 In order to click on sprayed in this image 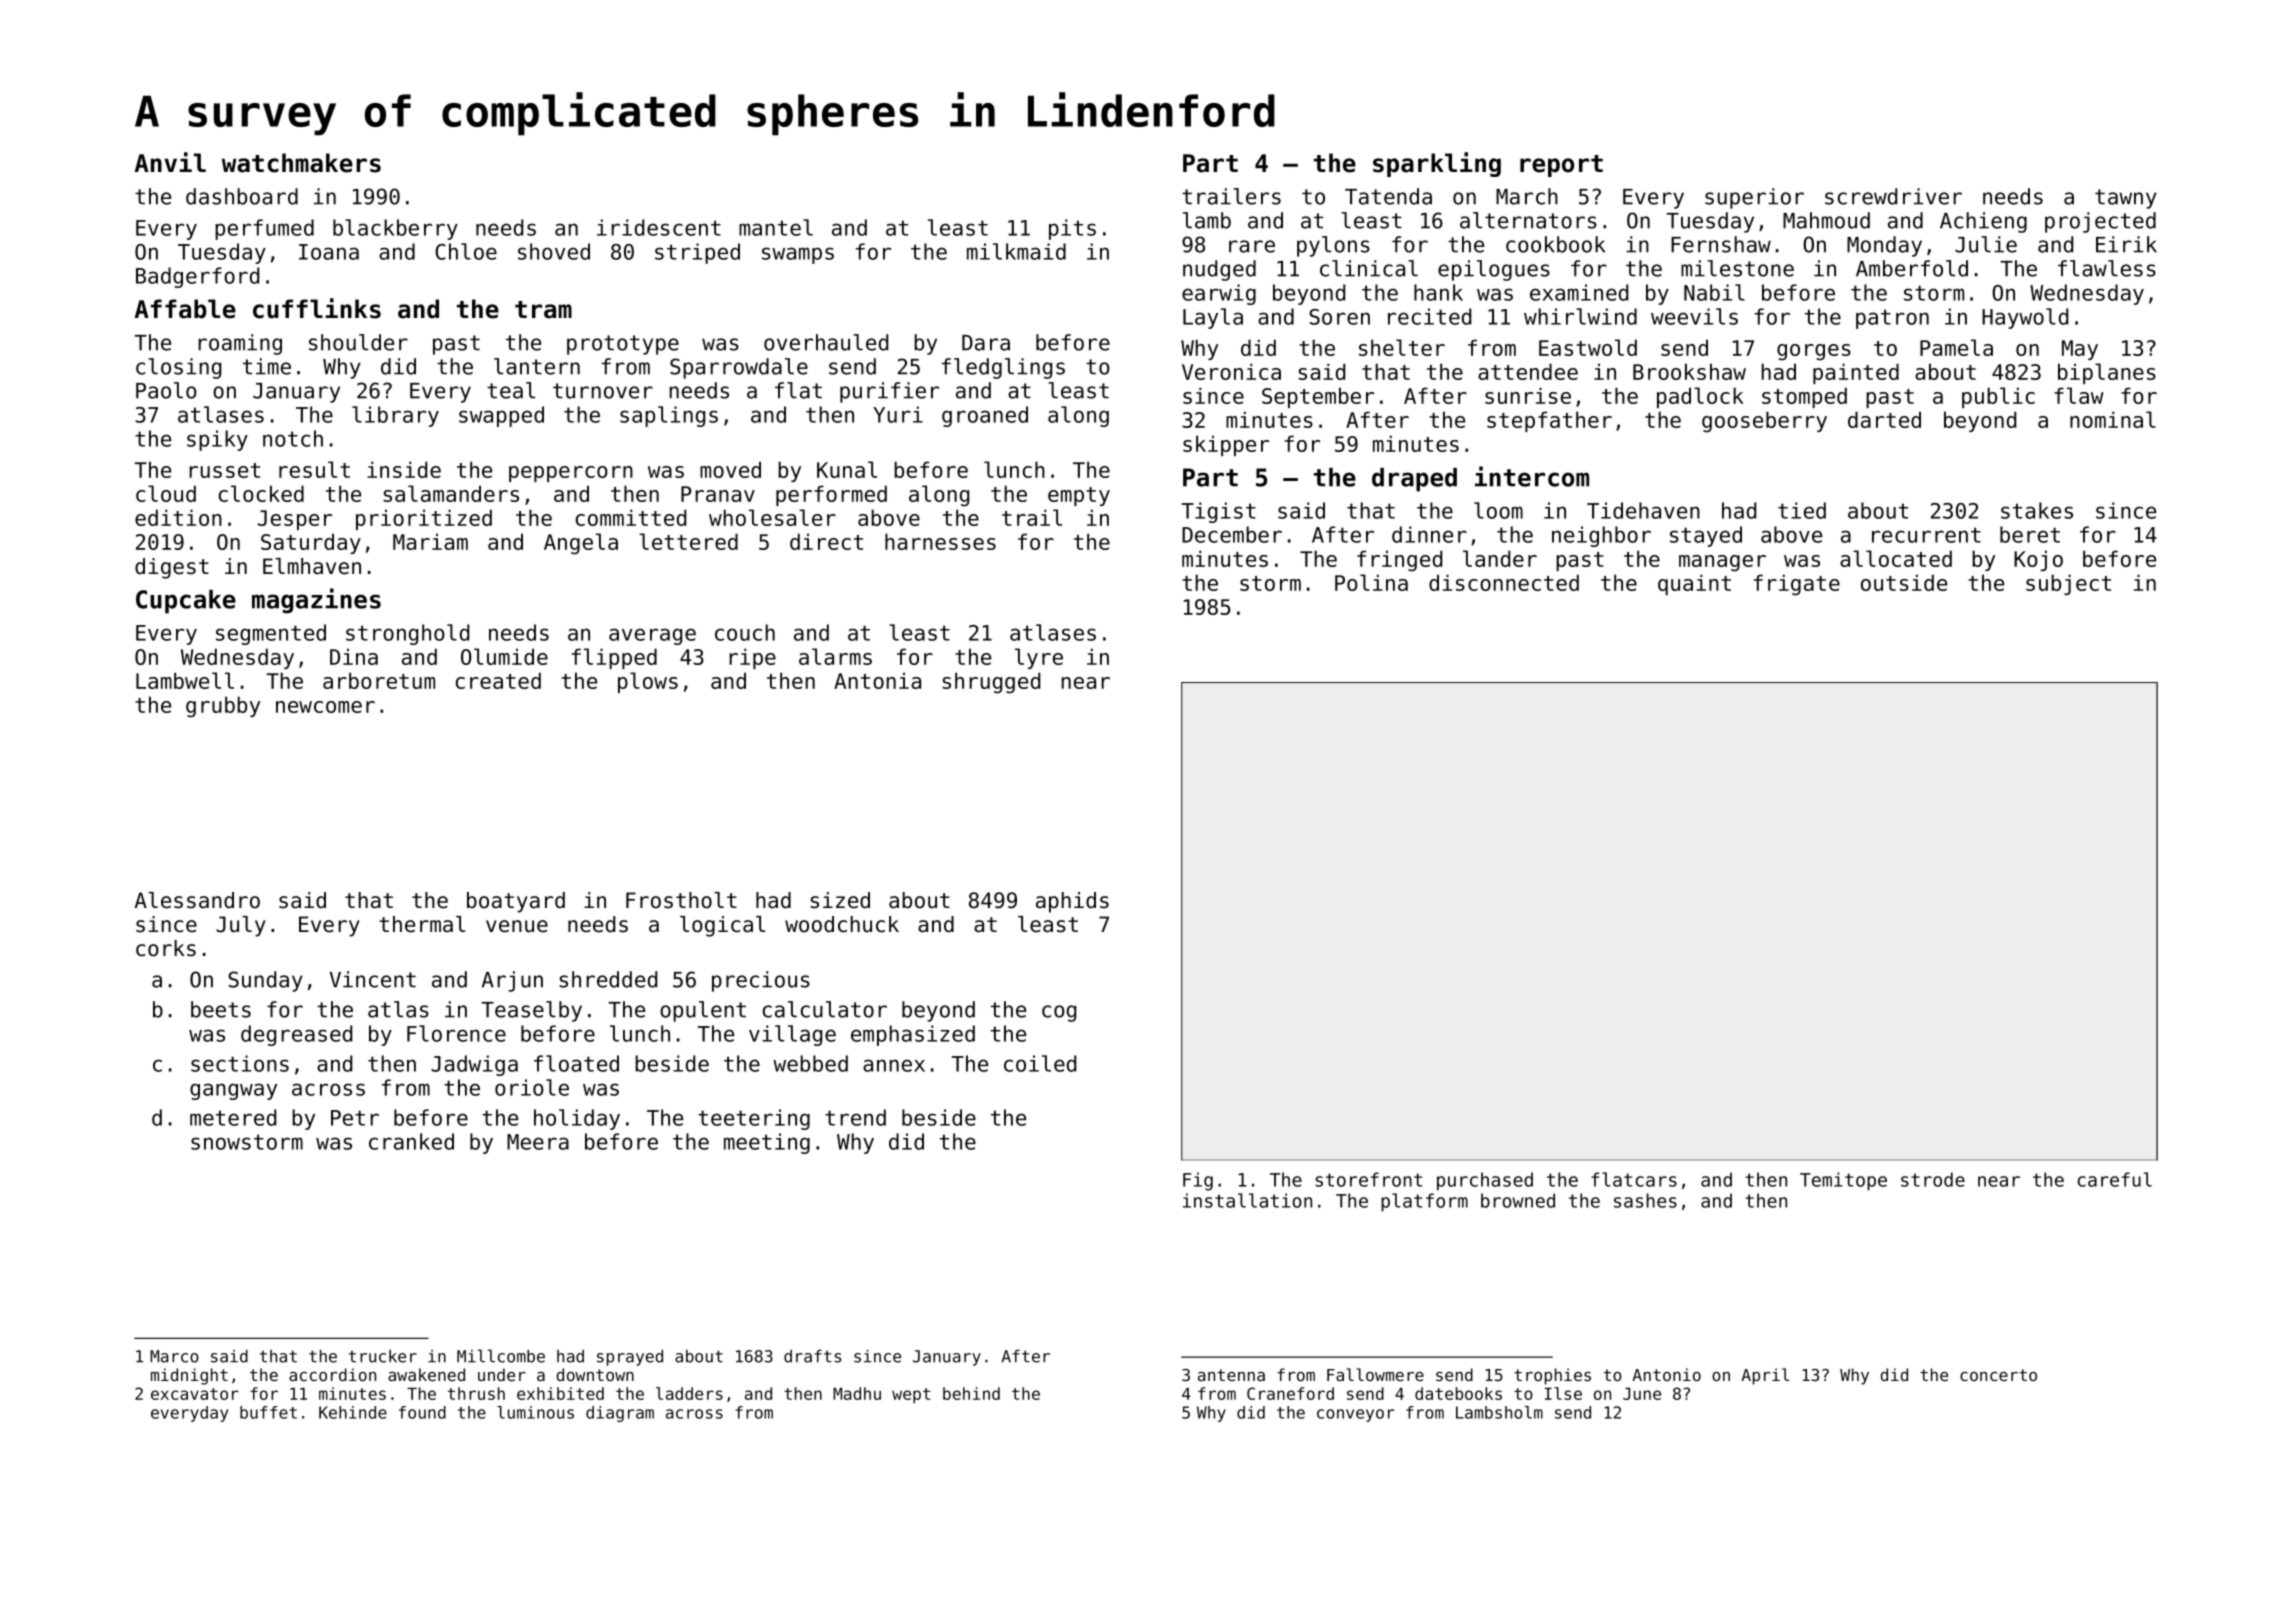, I will do `click(630, 1358)`.
